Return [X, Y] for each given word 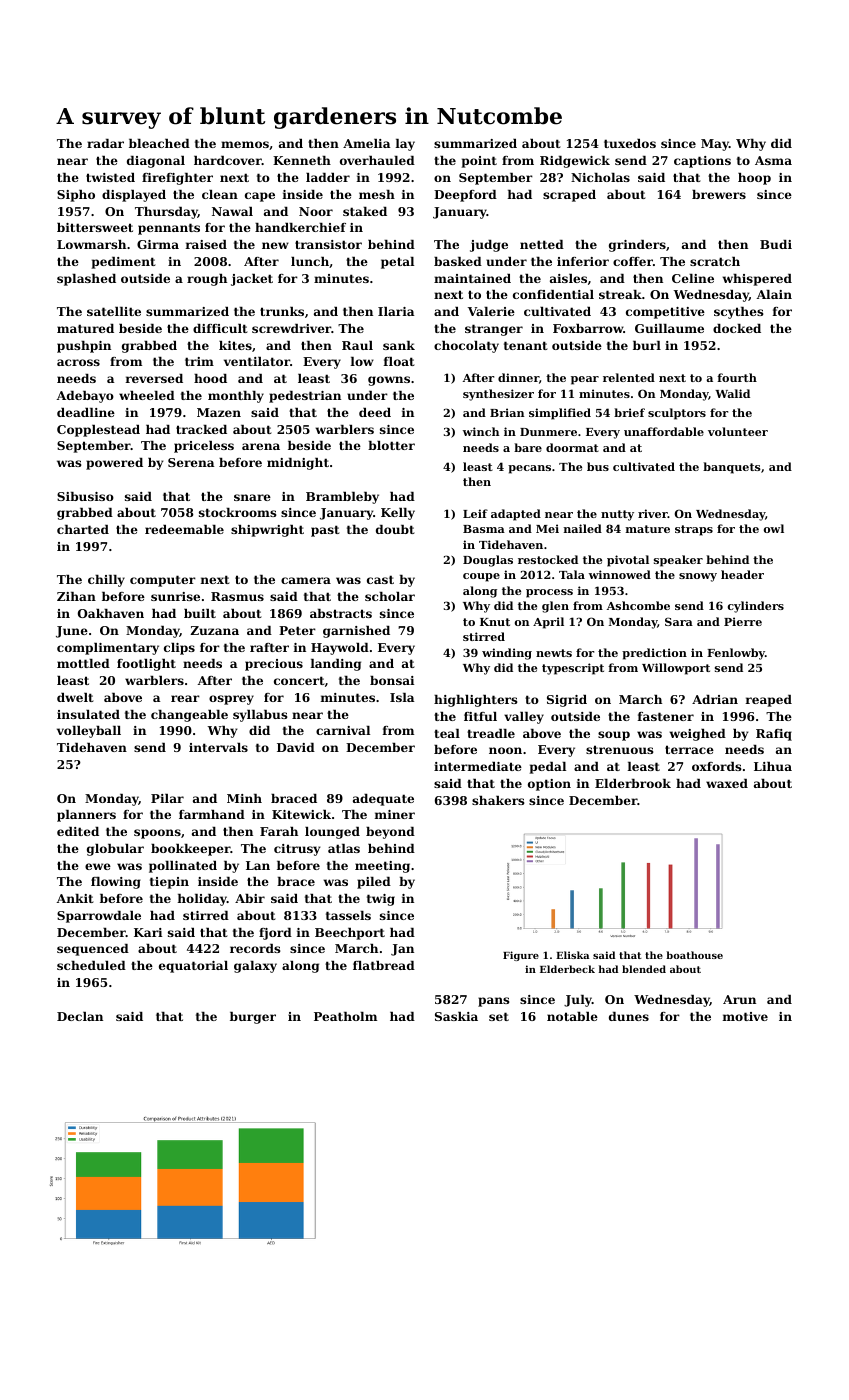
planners [86, 816]
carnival [343, 730]
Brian [507, 412]
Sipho [76, 196]
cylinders [756, 607]
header [742, 574]
